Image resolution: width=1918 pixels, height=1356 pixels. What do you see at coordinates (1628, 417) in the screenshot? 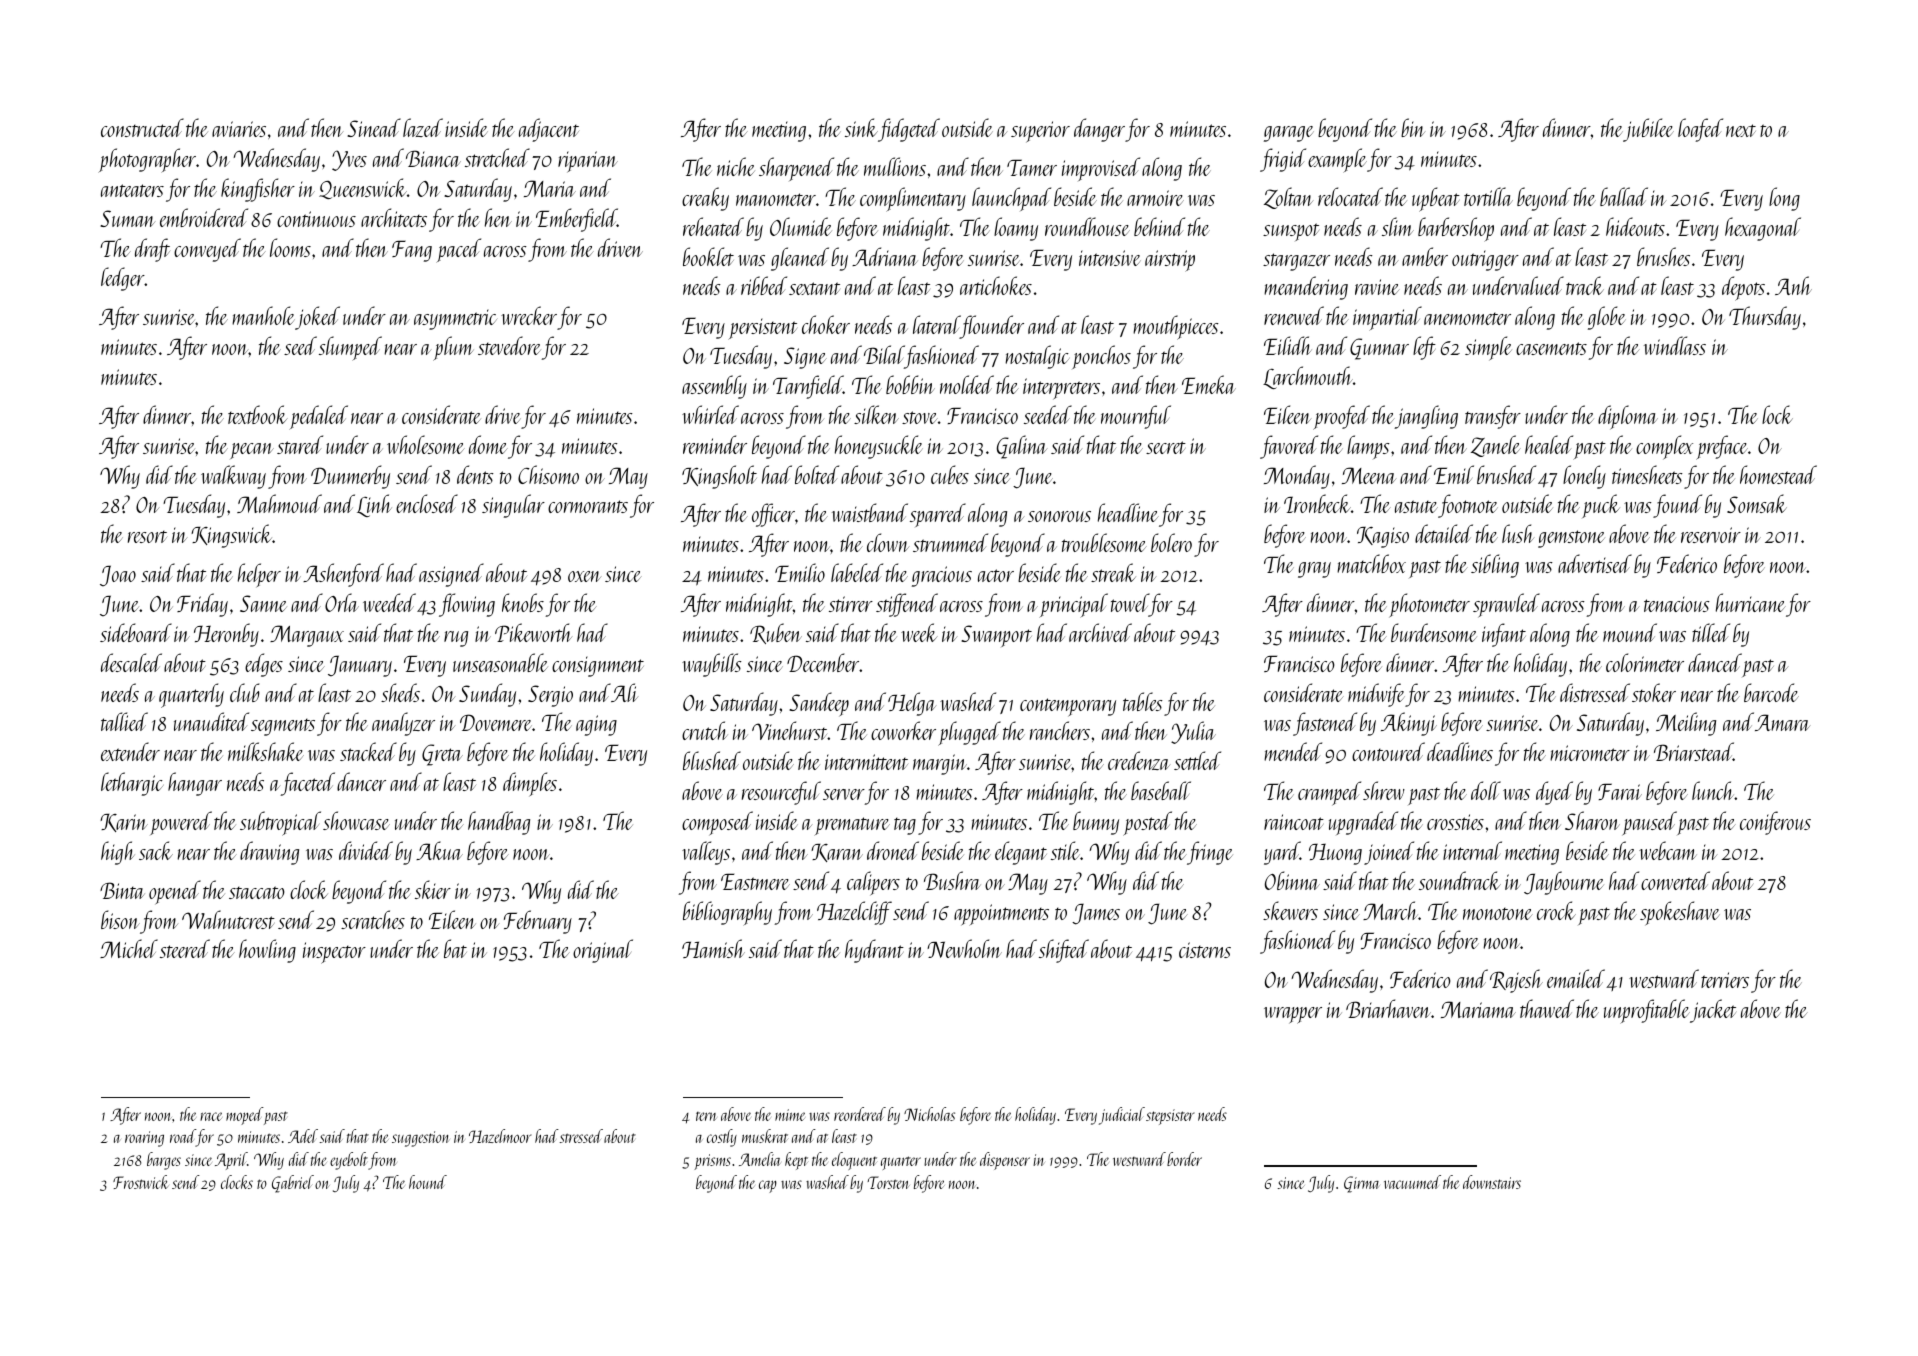
I see `diploma` at bounding box center [1628, 417].
